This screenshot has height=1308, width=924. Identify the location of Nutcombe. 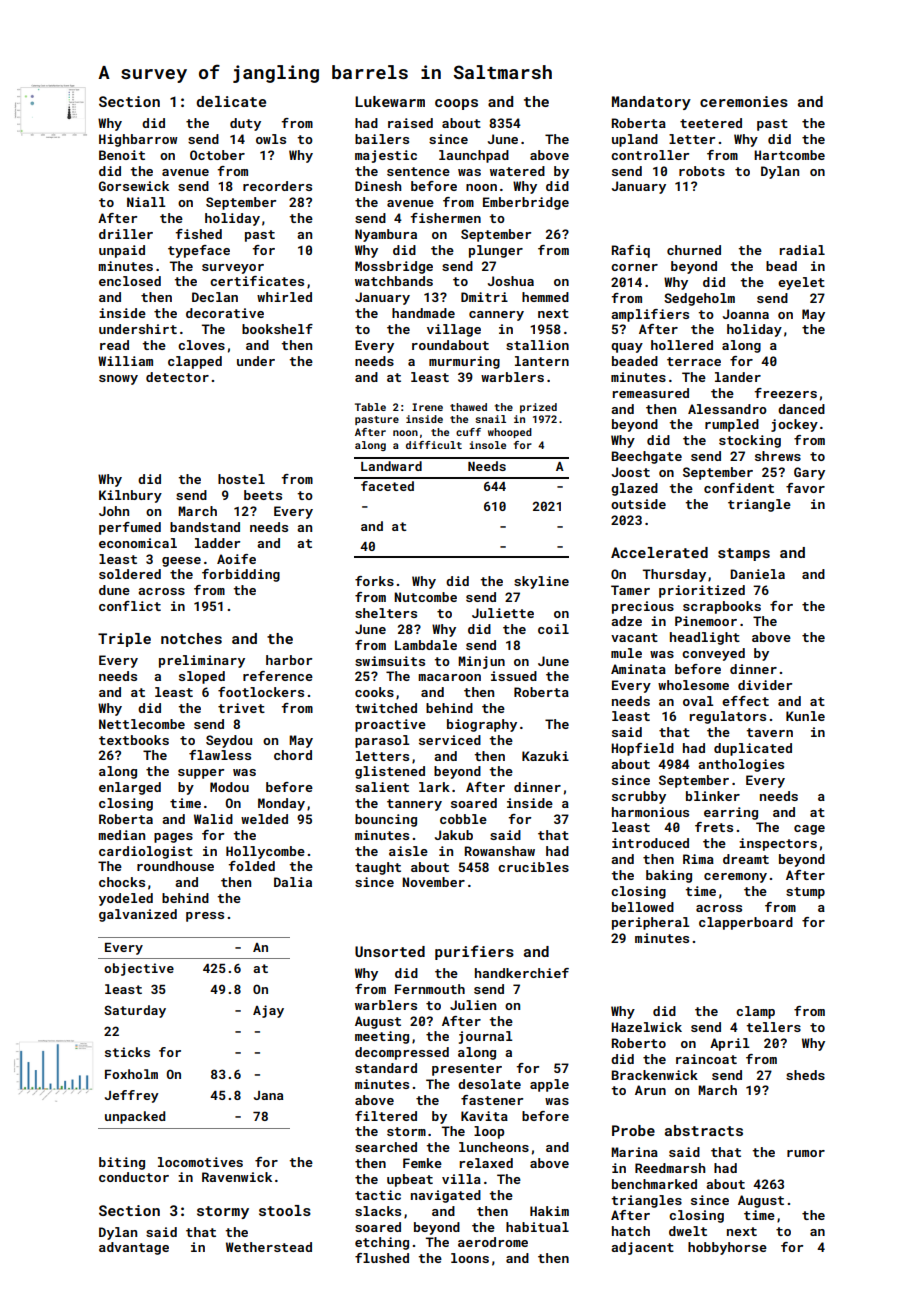
(425, 597).
